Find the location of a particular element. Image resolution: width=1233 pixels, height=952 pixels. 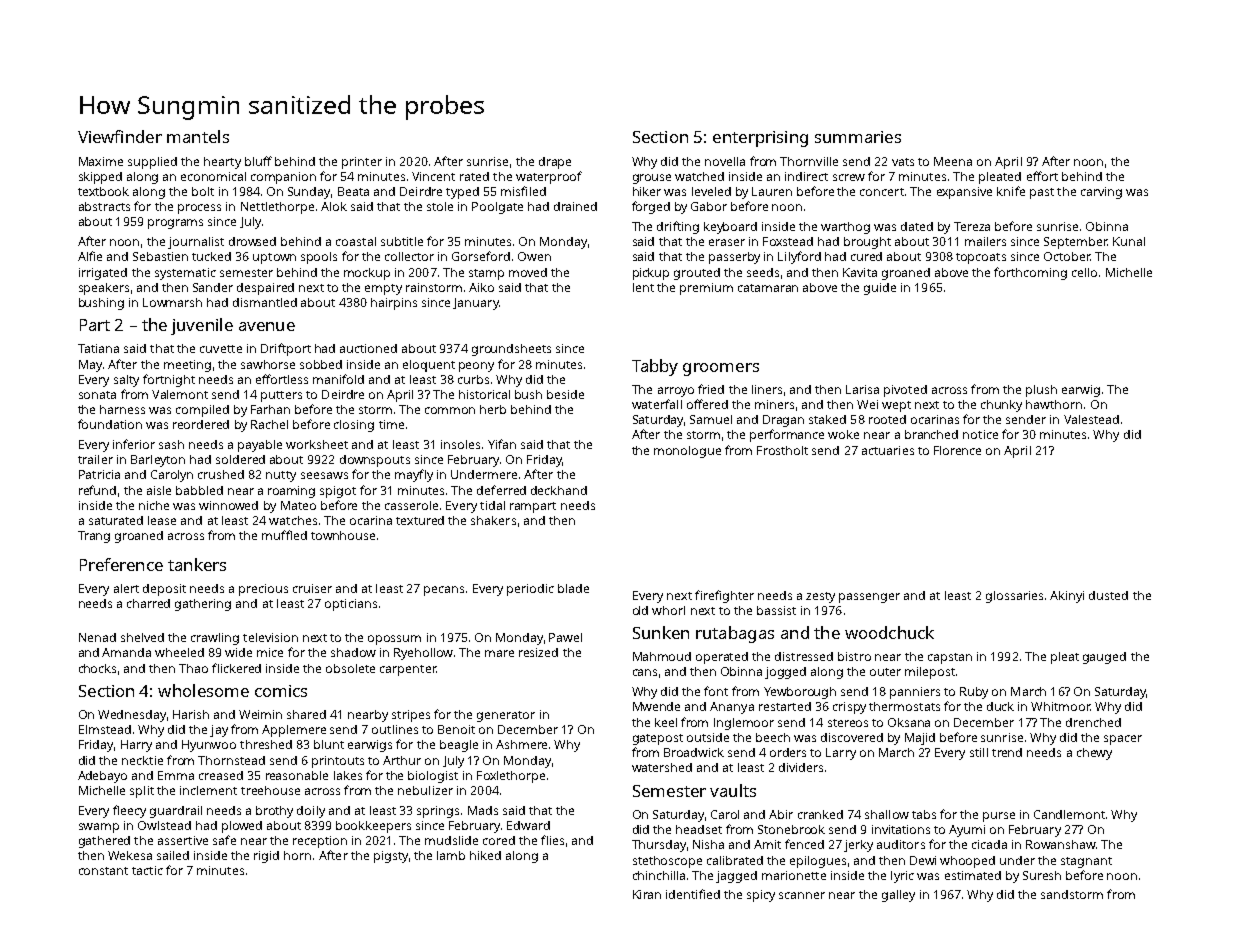

gatepost is located at coordinates (658, 739).
